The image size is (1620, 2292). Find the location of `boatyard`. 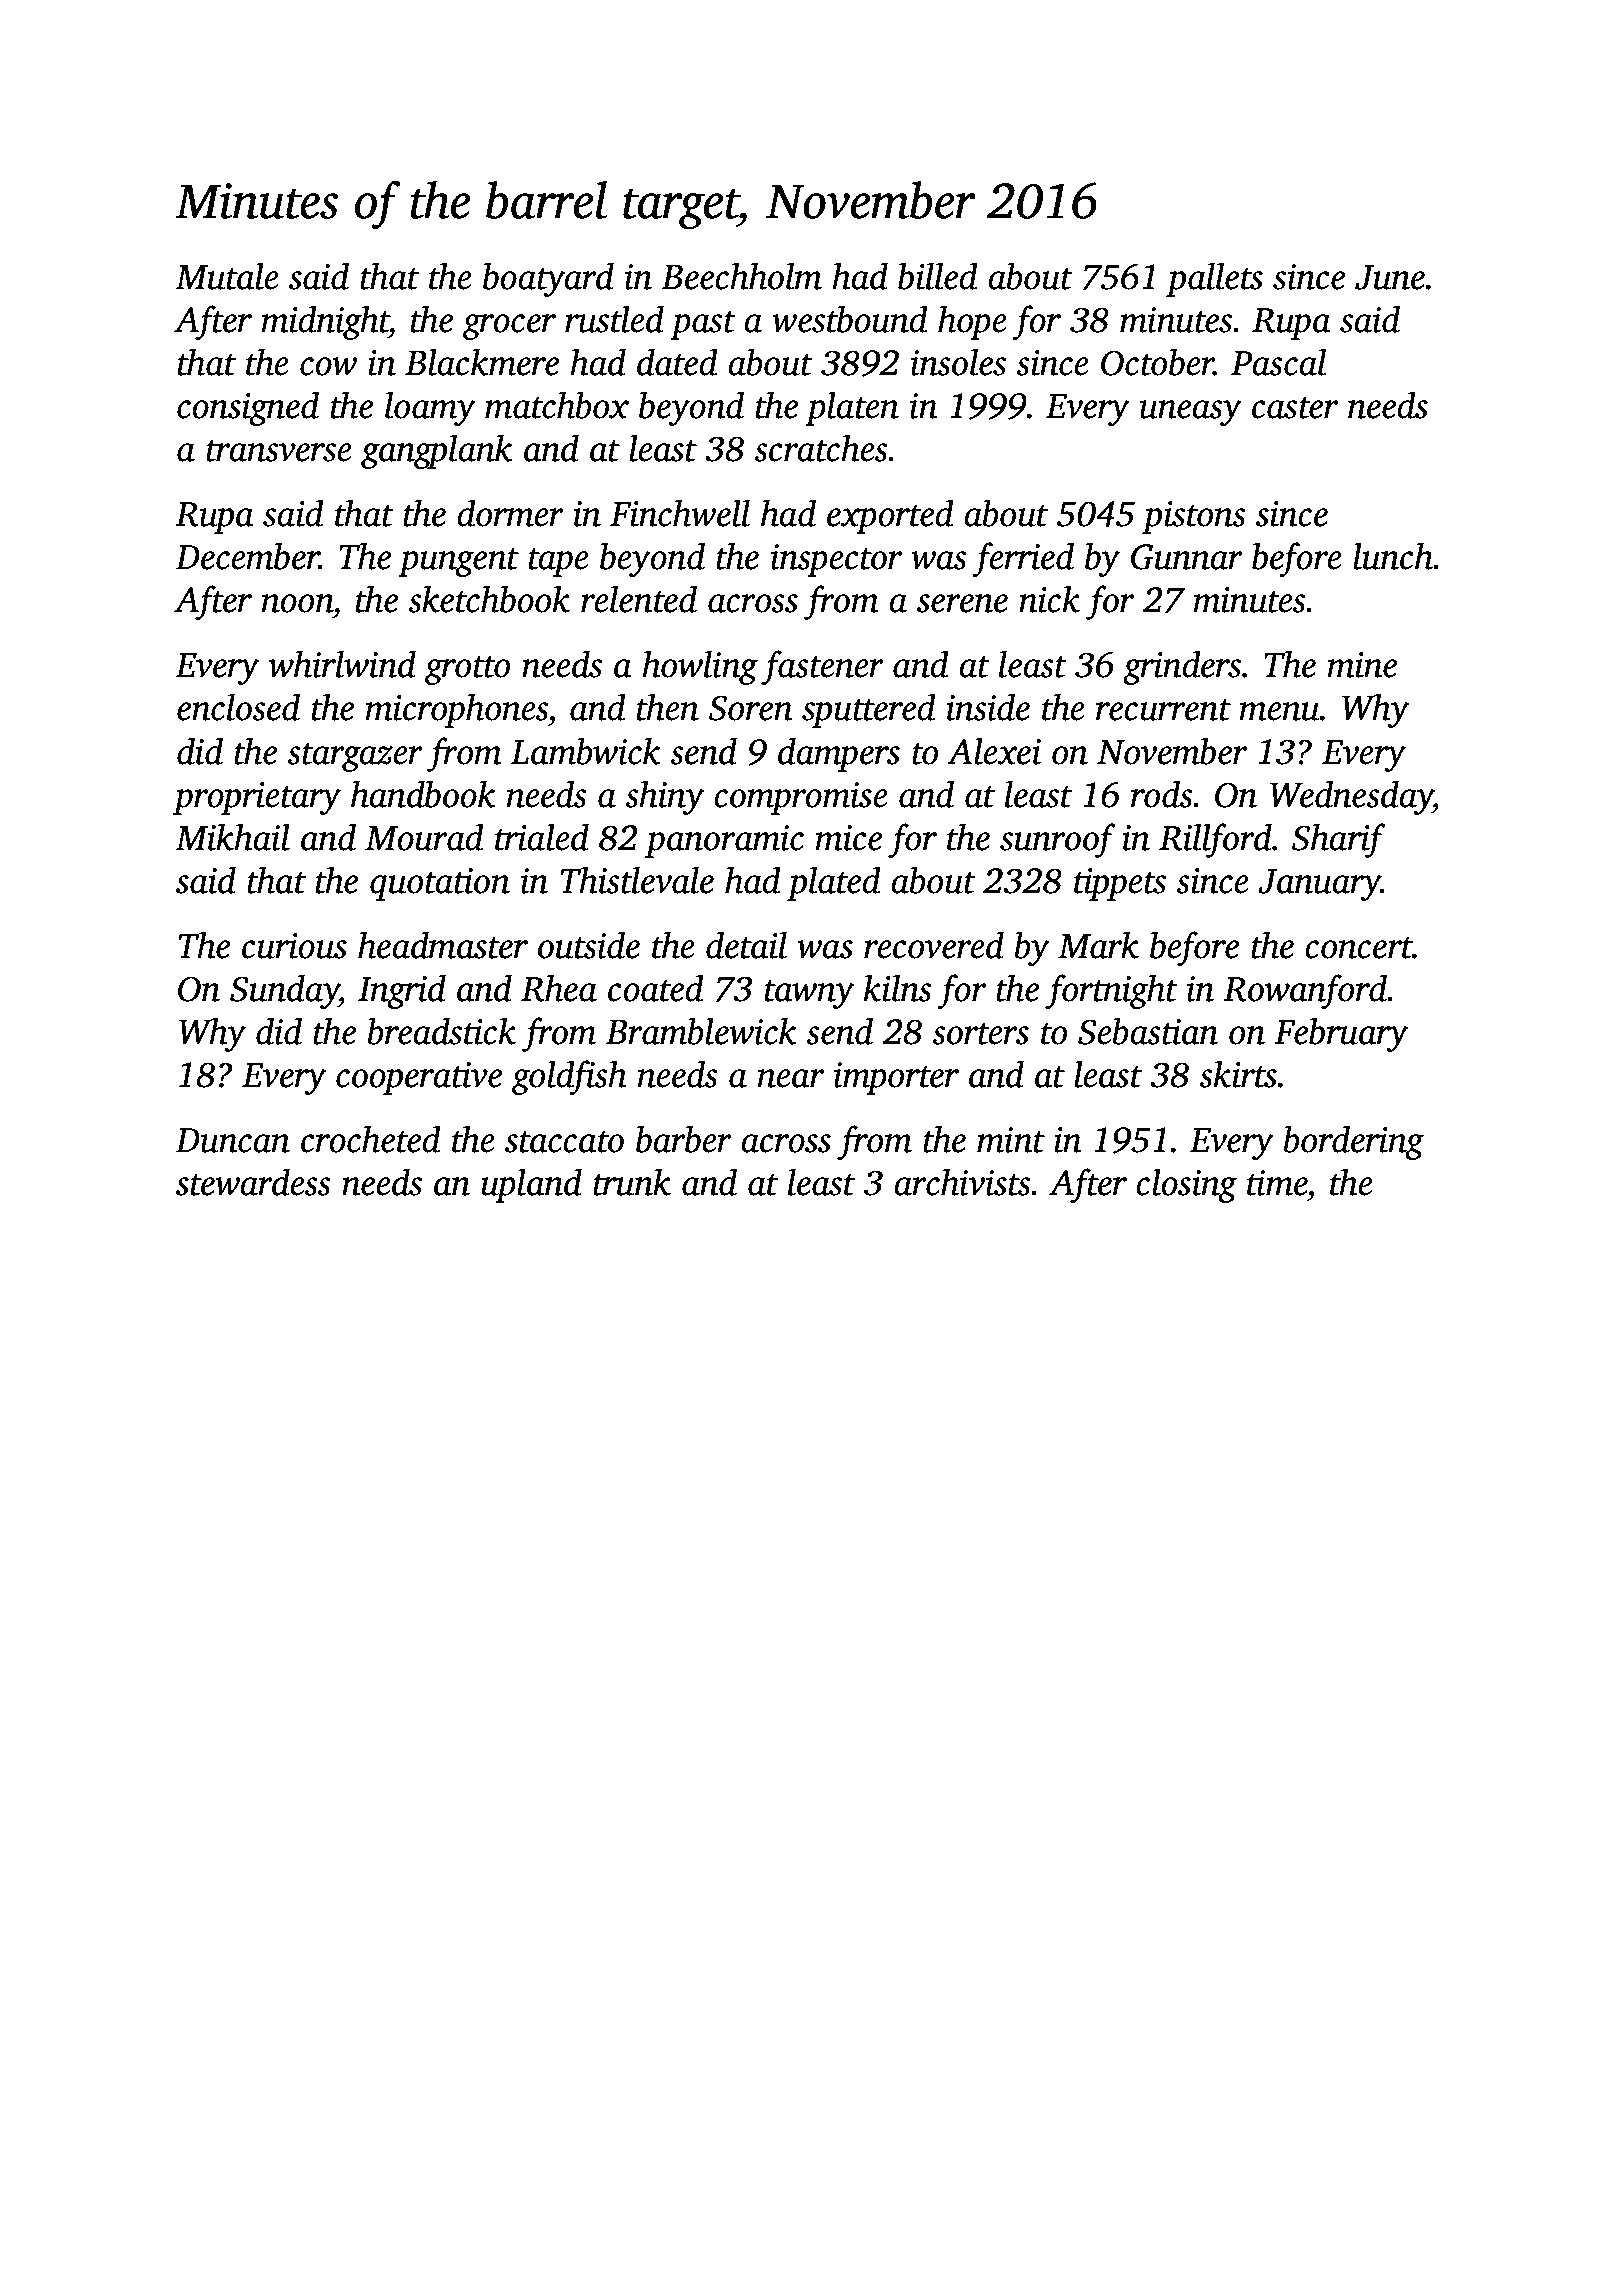

boatyard is located at coordinates (548, 279).
